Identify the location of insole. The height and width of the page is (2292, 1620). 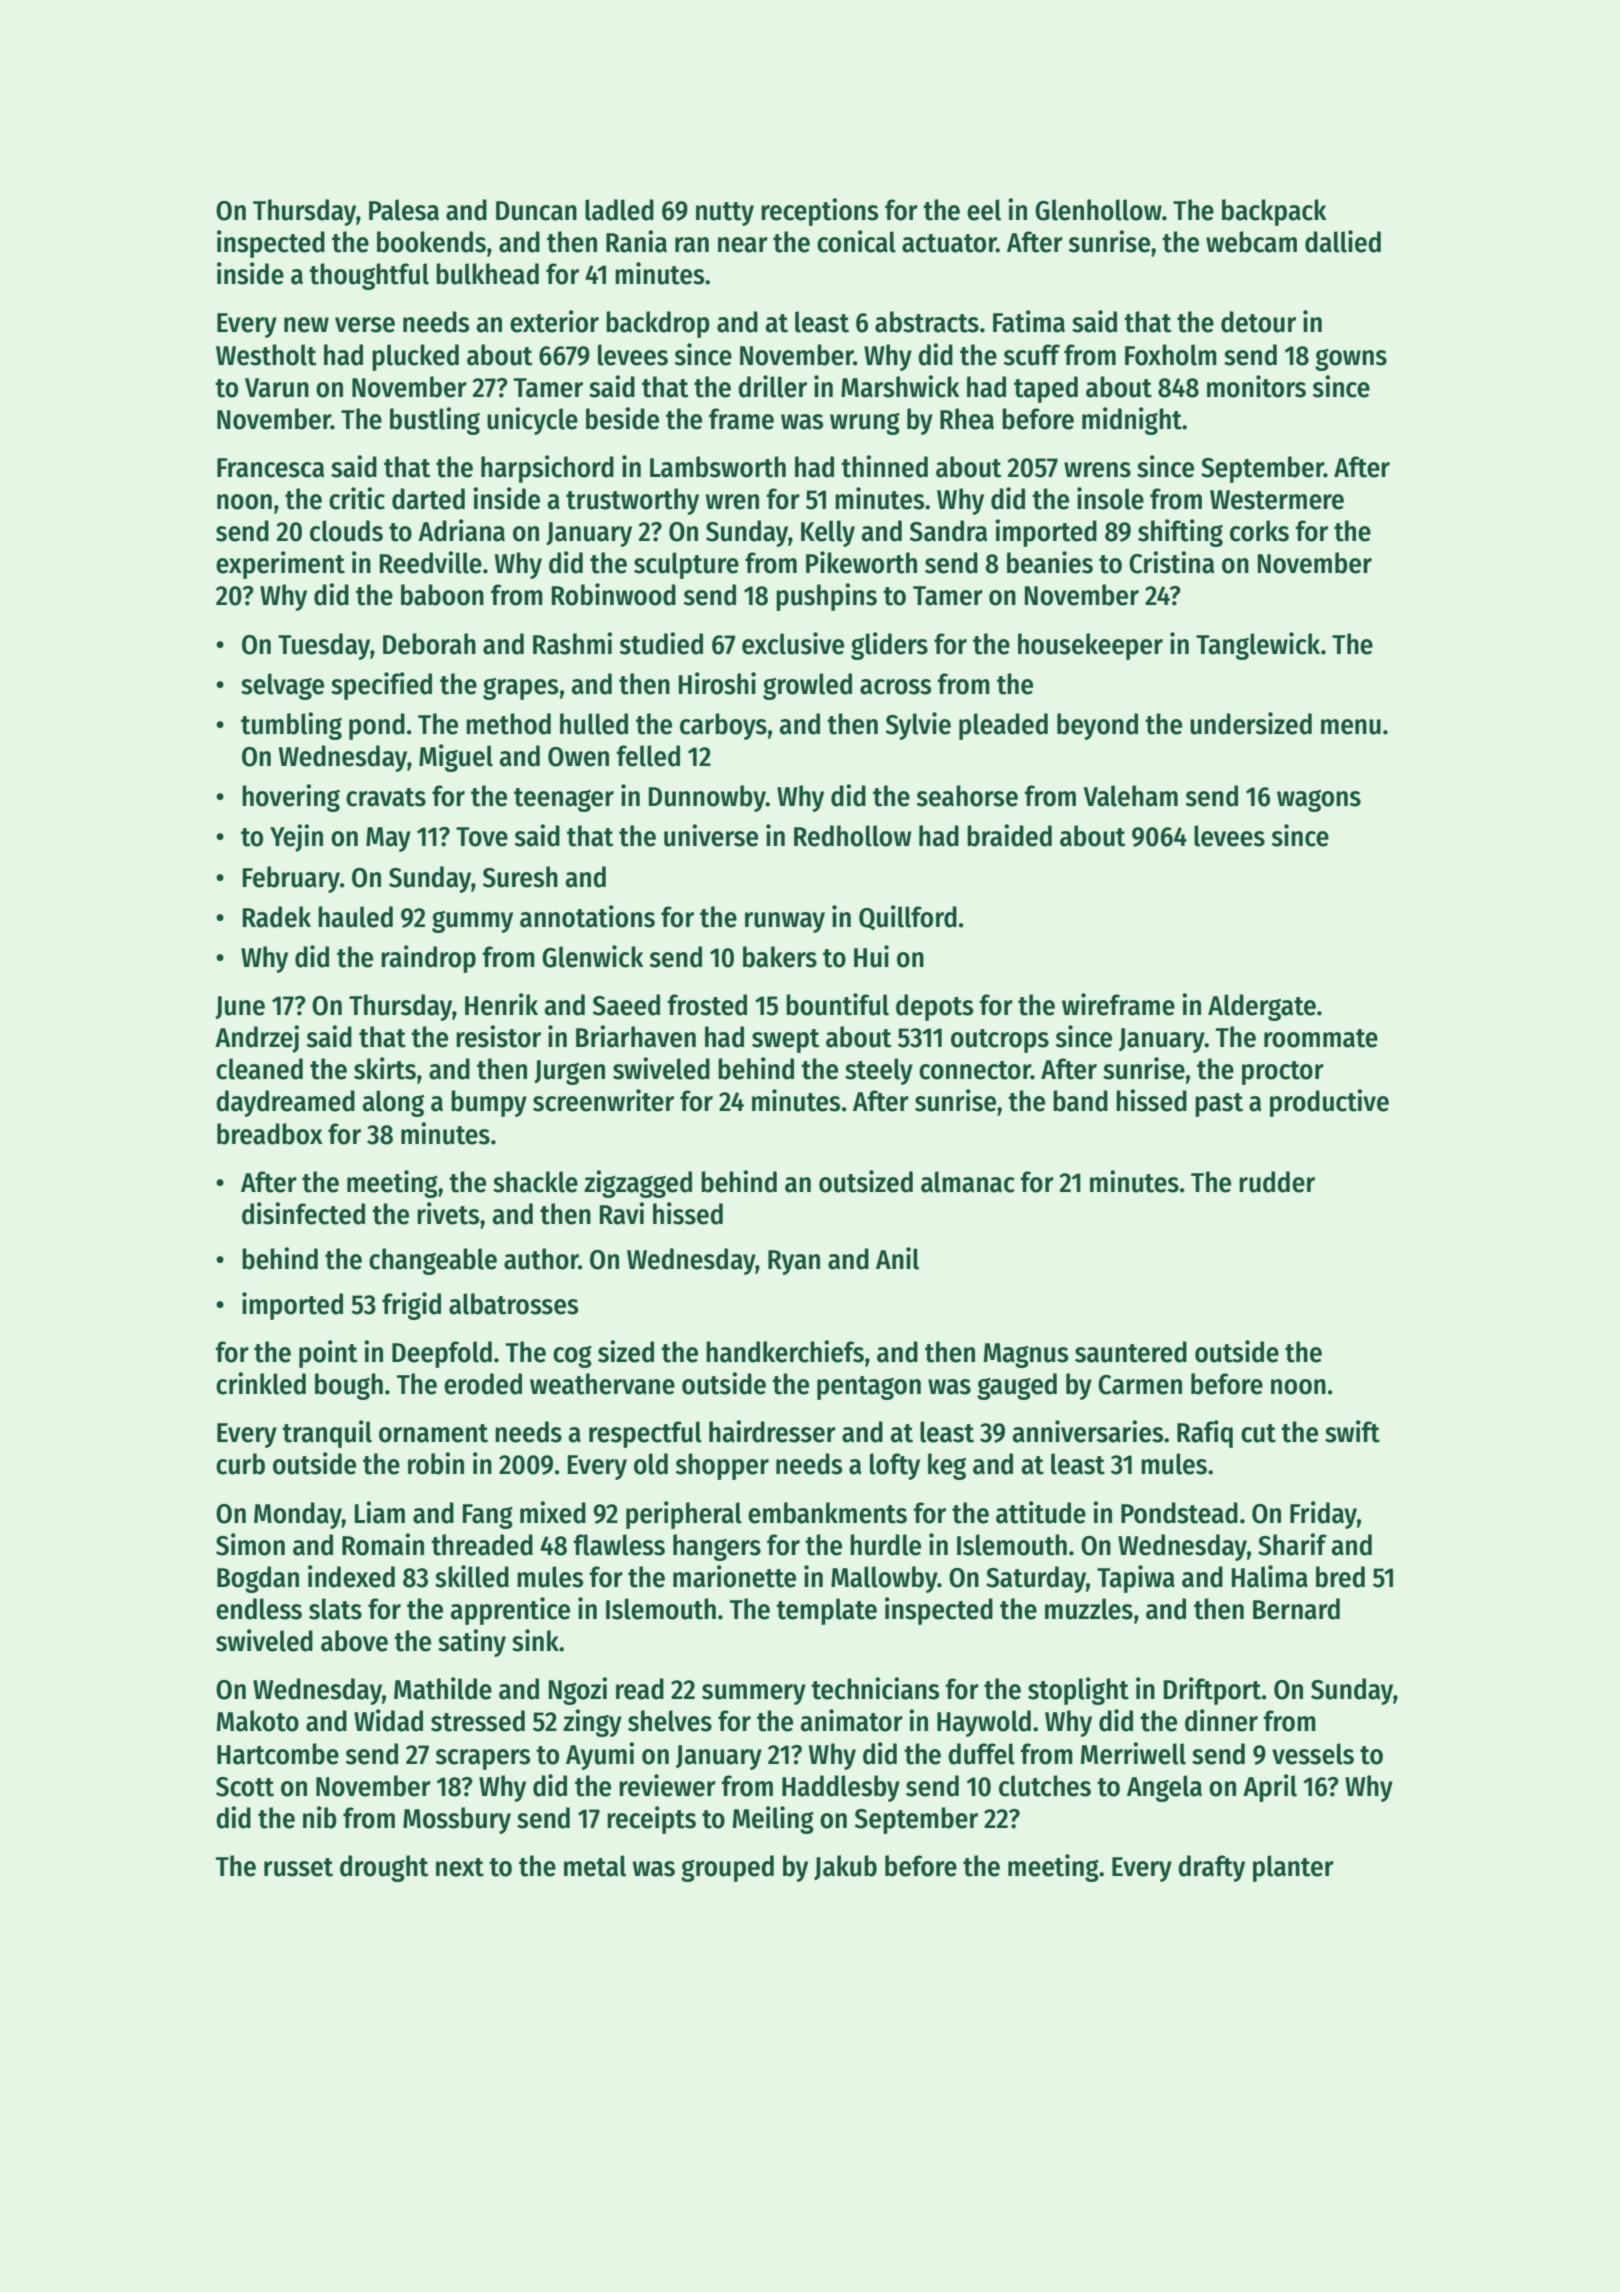
(1110, 498).
